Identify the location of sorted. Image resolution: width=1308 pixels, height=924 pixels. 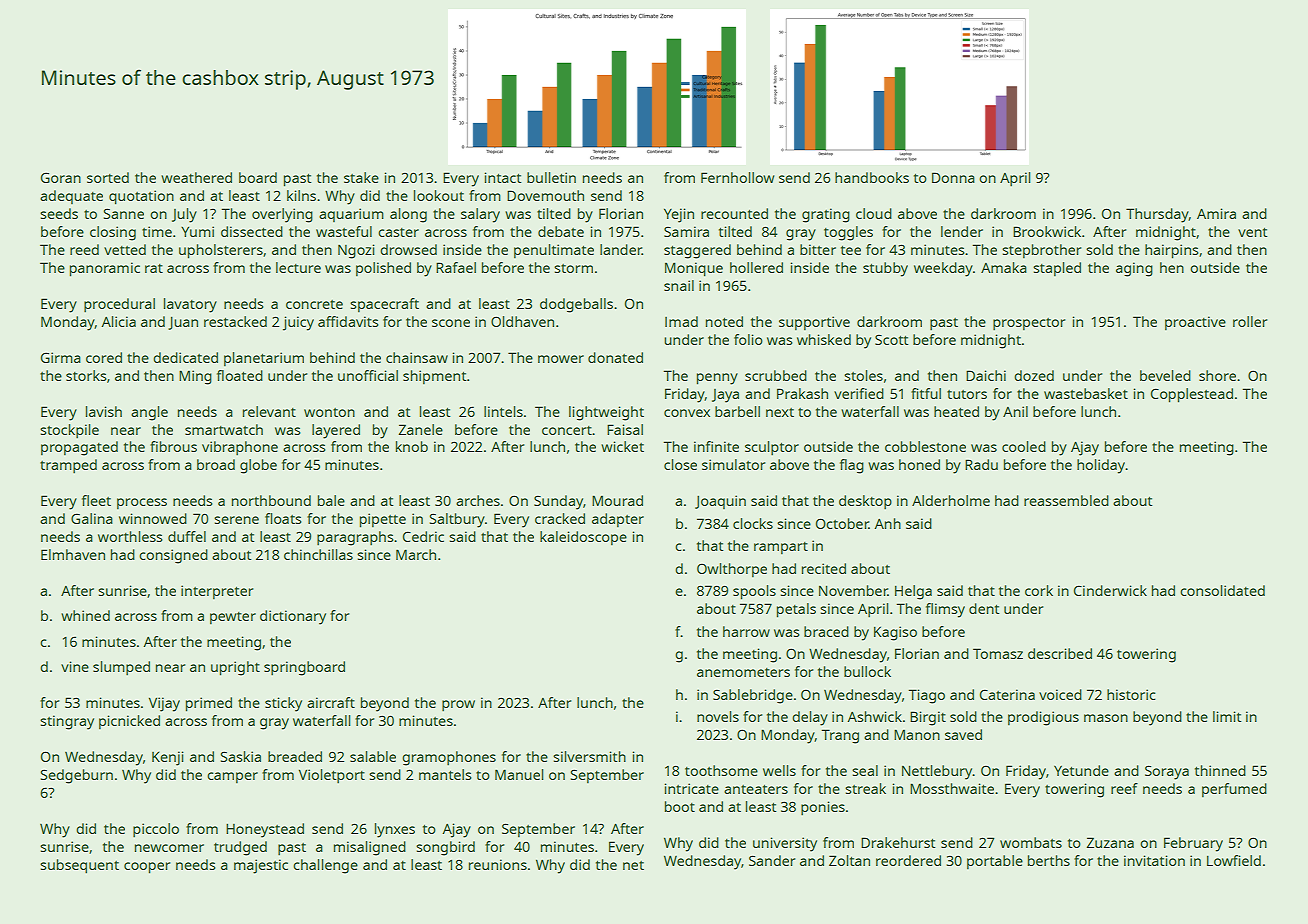
(108, 177).
